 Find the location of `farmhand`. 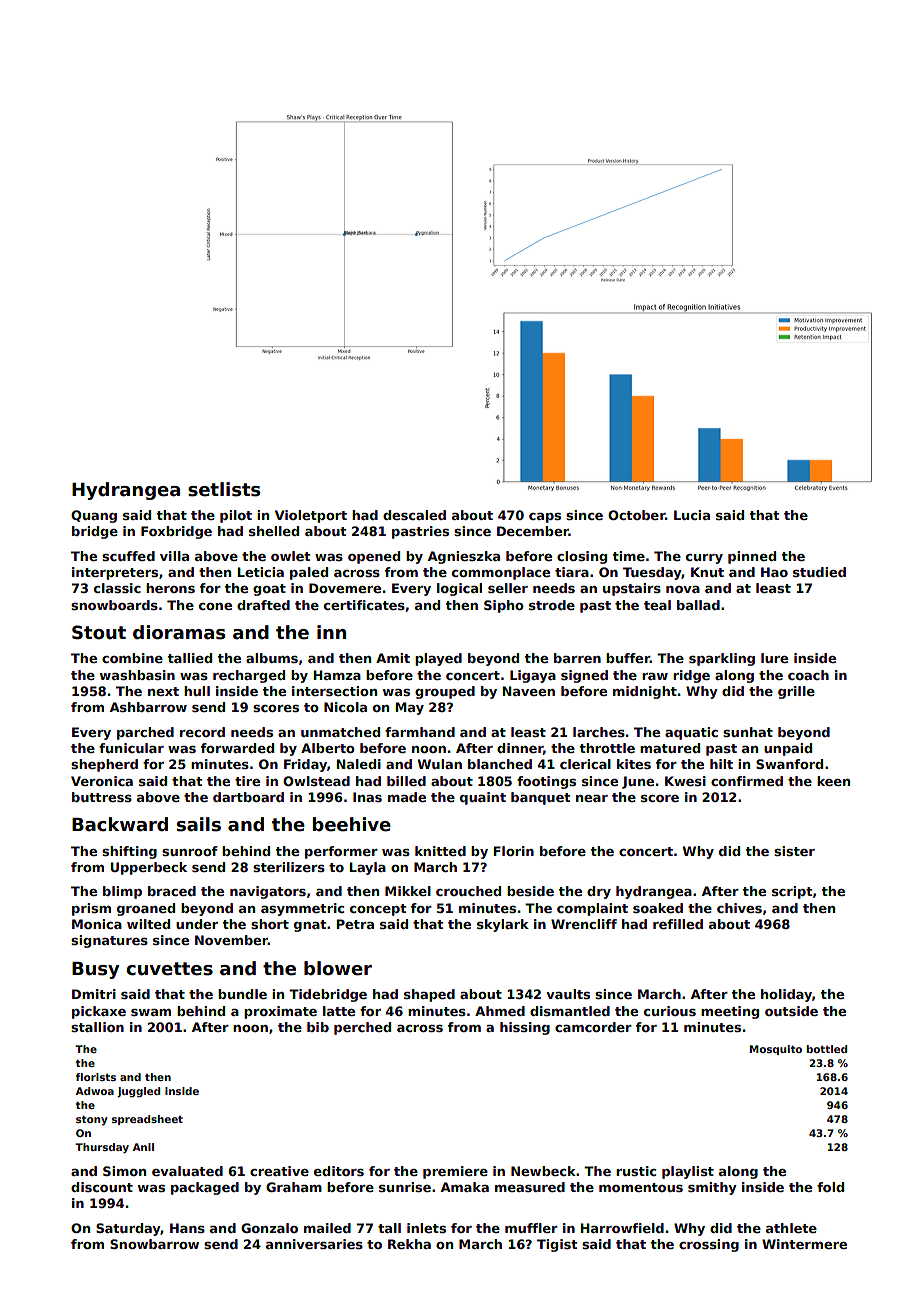

farmhand is located at coordinates (420, 732).
